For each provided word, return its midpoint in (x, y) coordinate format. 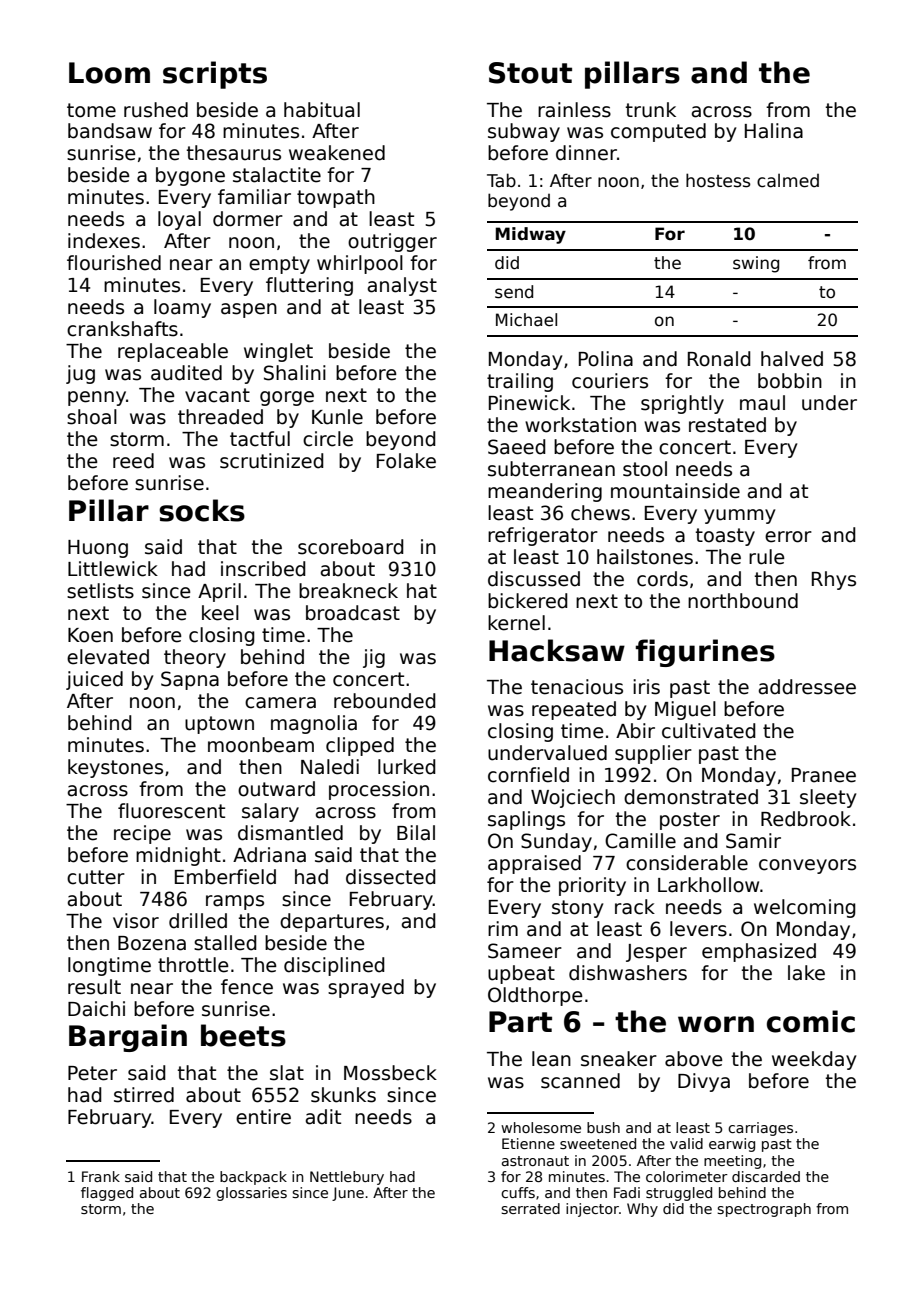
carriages (760, 1129)
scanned (580, 1081)
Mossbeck (390, 1073)
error (788, 537)
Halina (774, 131)
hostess (718, 180)
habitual (322, 110)
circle (328, 439)
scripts (215, 75)
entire (263, 1117)
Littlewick (113, 569)
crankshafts (122, 329)
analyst (402, 286)
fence (247, 987)
